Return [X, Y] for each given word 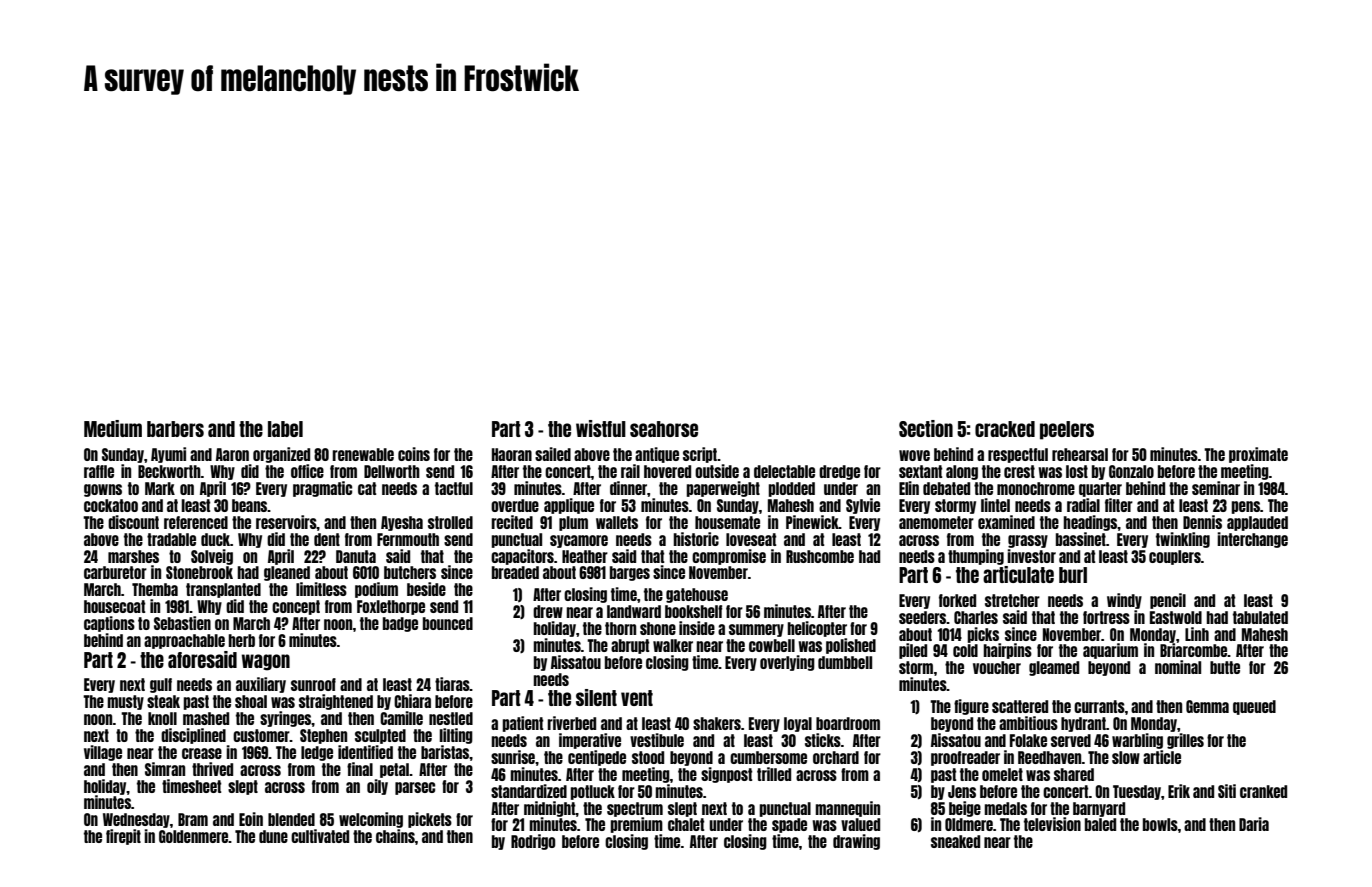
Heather [585, 556]
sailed [553, 454]
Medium [113, 428]
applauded [1257, 523]
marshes [133, 556]
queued [1254, 707]
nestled [451, 718]
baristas [445, 752]
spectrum [635, 809]
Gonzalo [1131, 471]
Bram [193, 819]
